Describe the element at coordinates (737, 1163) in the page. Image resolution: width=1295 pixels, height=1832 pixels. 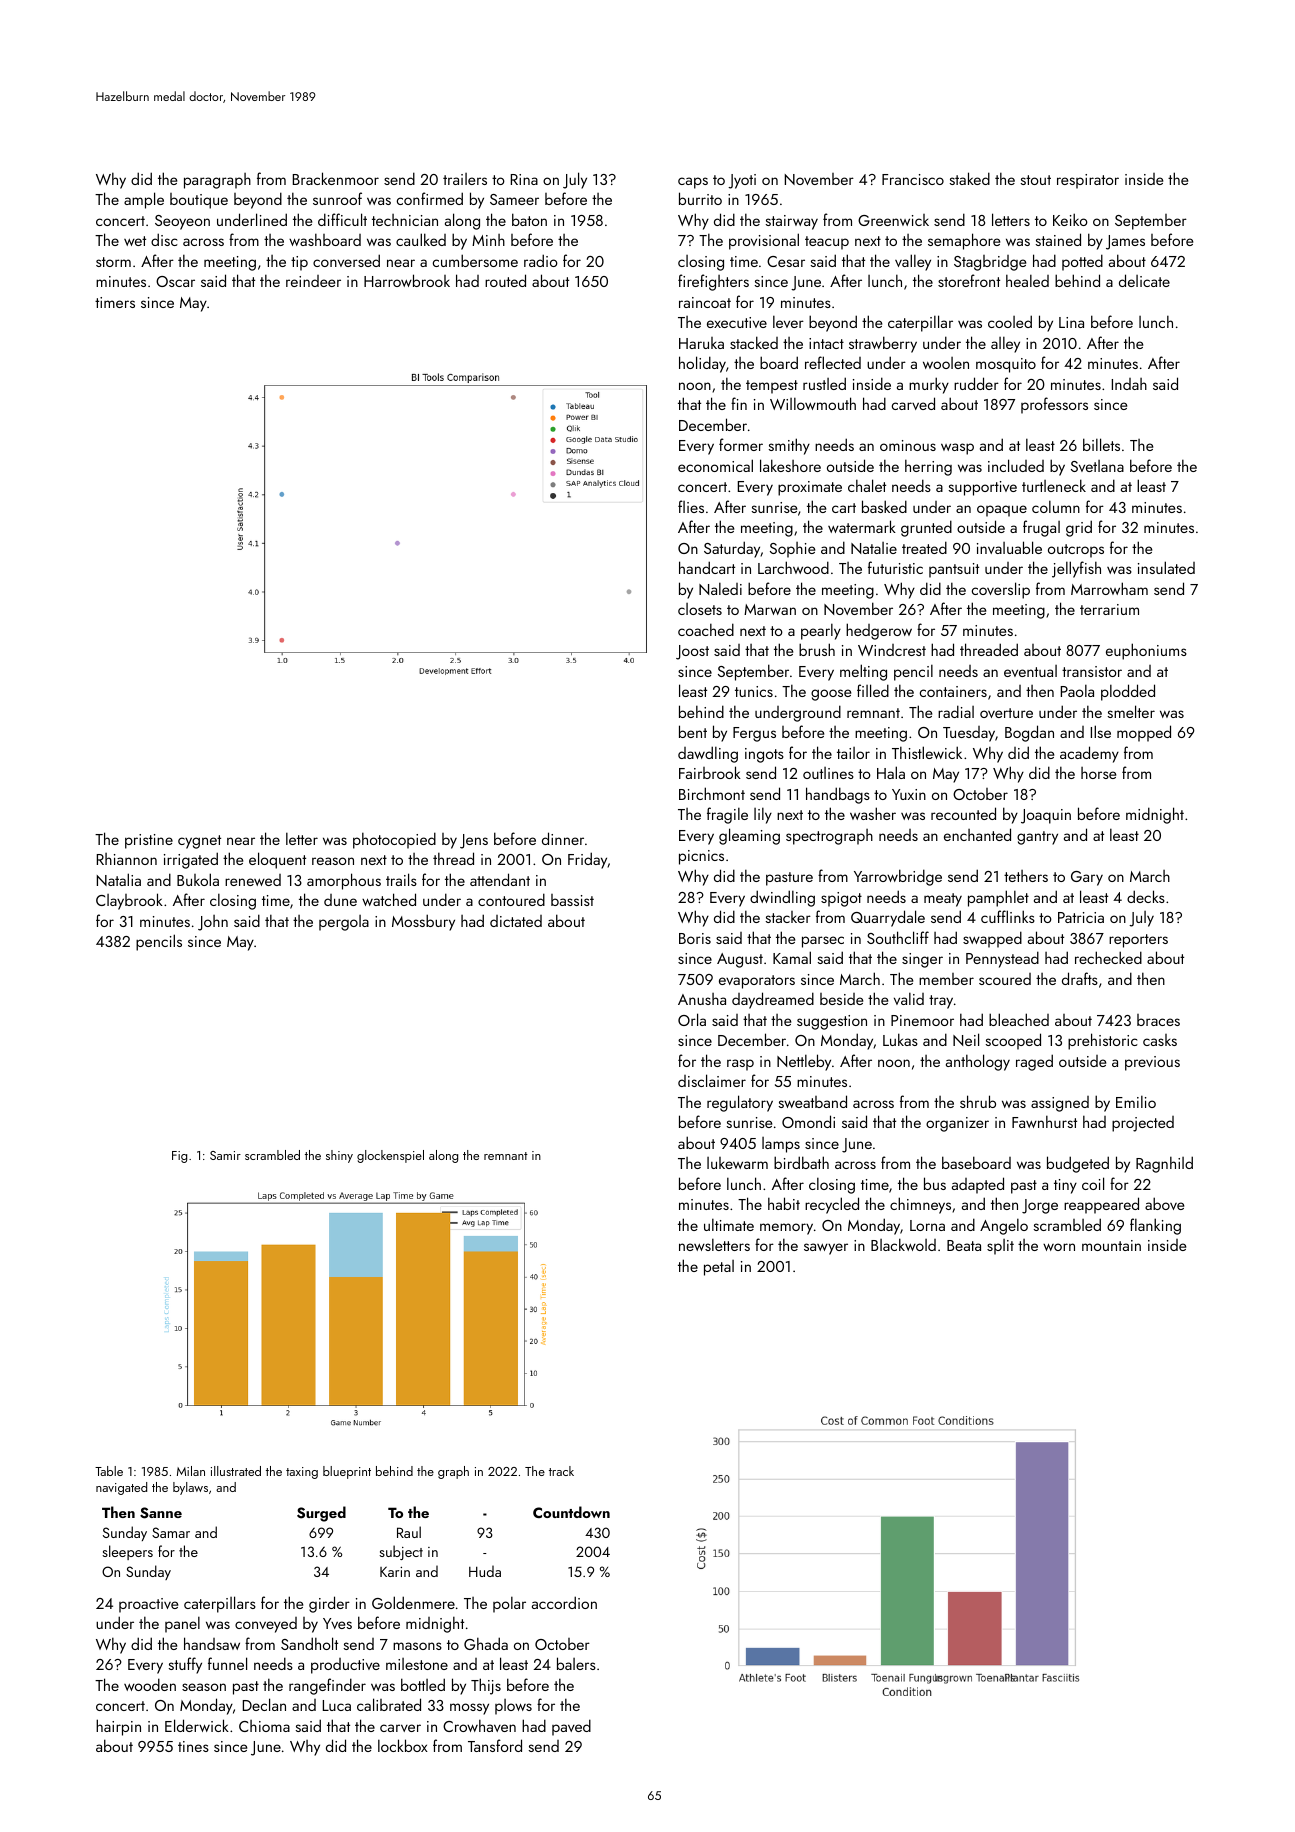
I see `lukewarm` at that location.
